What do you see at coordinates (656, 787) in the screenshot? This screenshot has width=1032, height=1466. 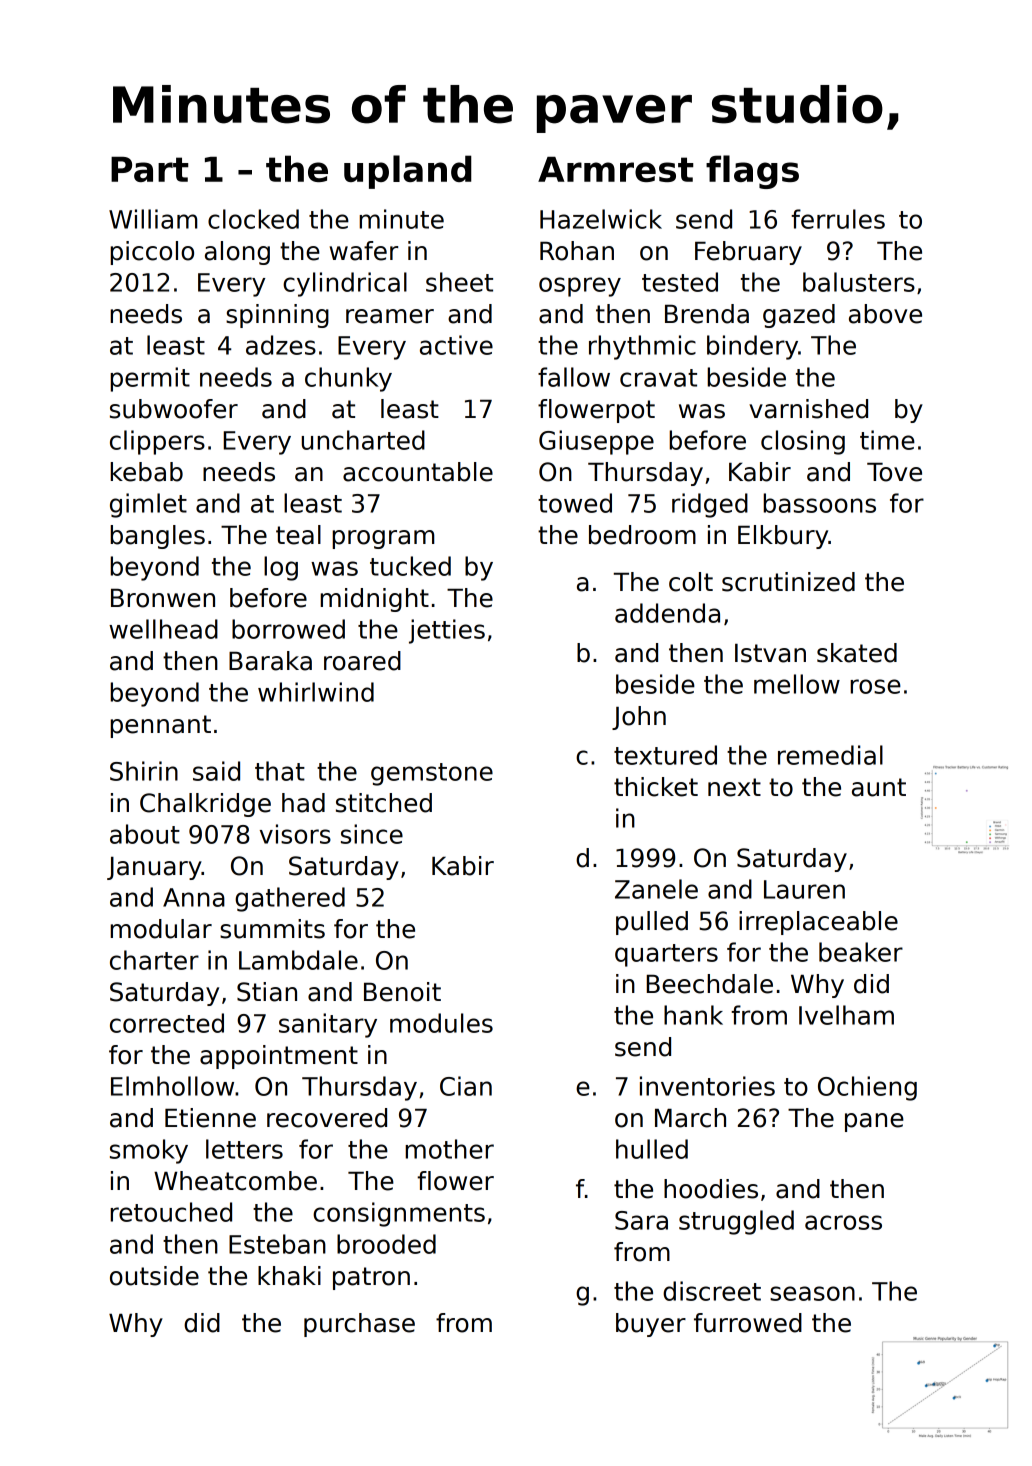 I see `thicket` at bounding box center [656, 787].
